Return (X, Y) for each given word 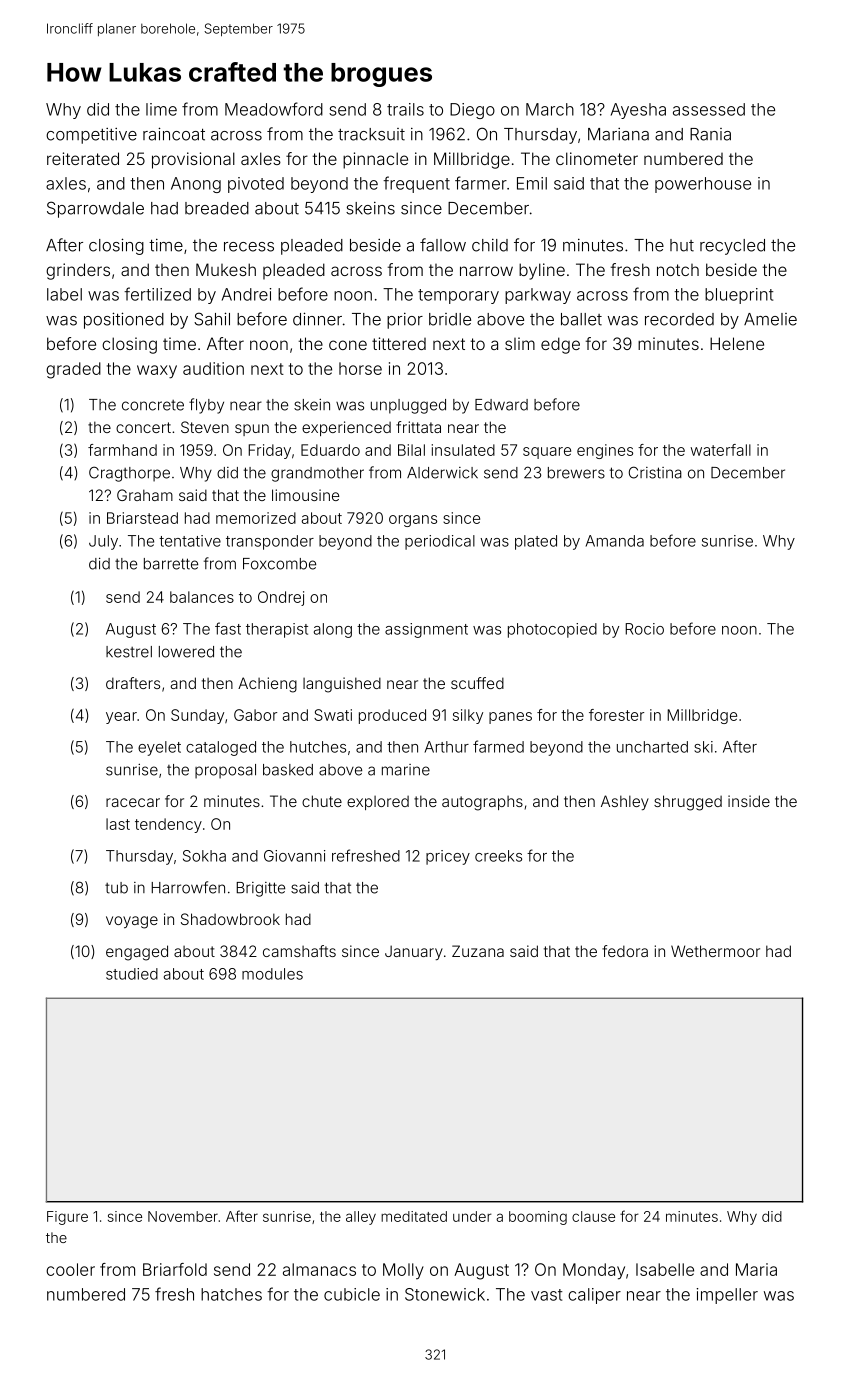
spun (252, 430)
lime (161, 109)
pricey (448, 857)
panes (510, 718)
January (414, 952)
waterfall (721, 450)
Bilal (411, 450)
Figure (67, 1218)
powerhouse (703, 185)
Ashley (625, 802)
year (121, 718)
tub (116, 888)
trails (405, 109)
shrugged (688, 803)
